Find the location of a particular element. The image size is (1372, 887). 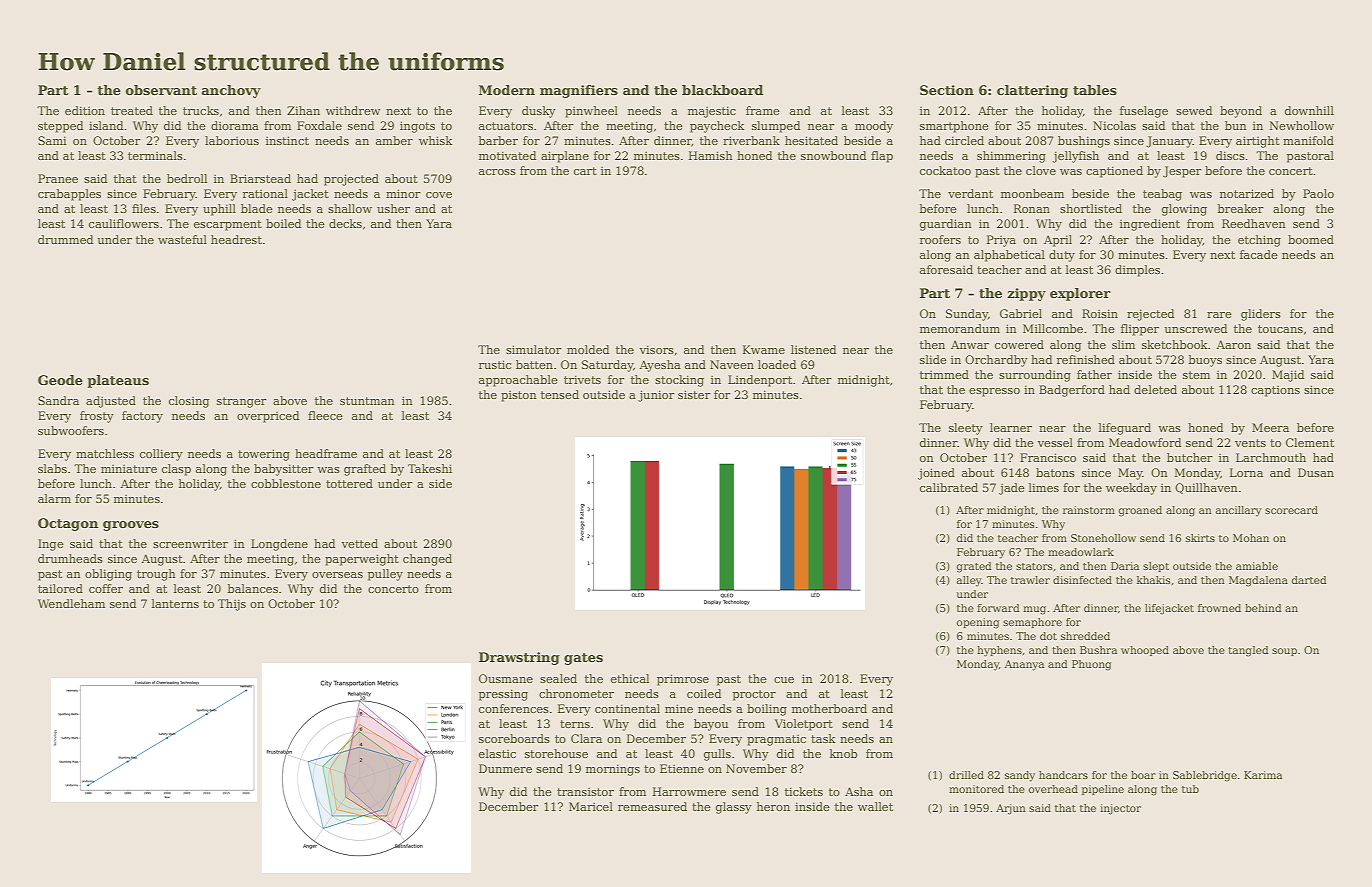

elastic is located at coordinates (497, 753).
